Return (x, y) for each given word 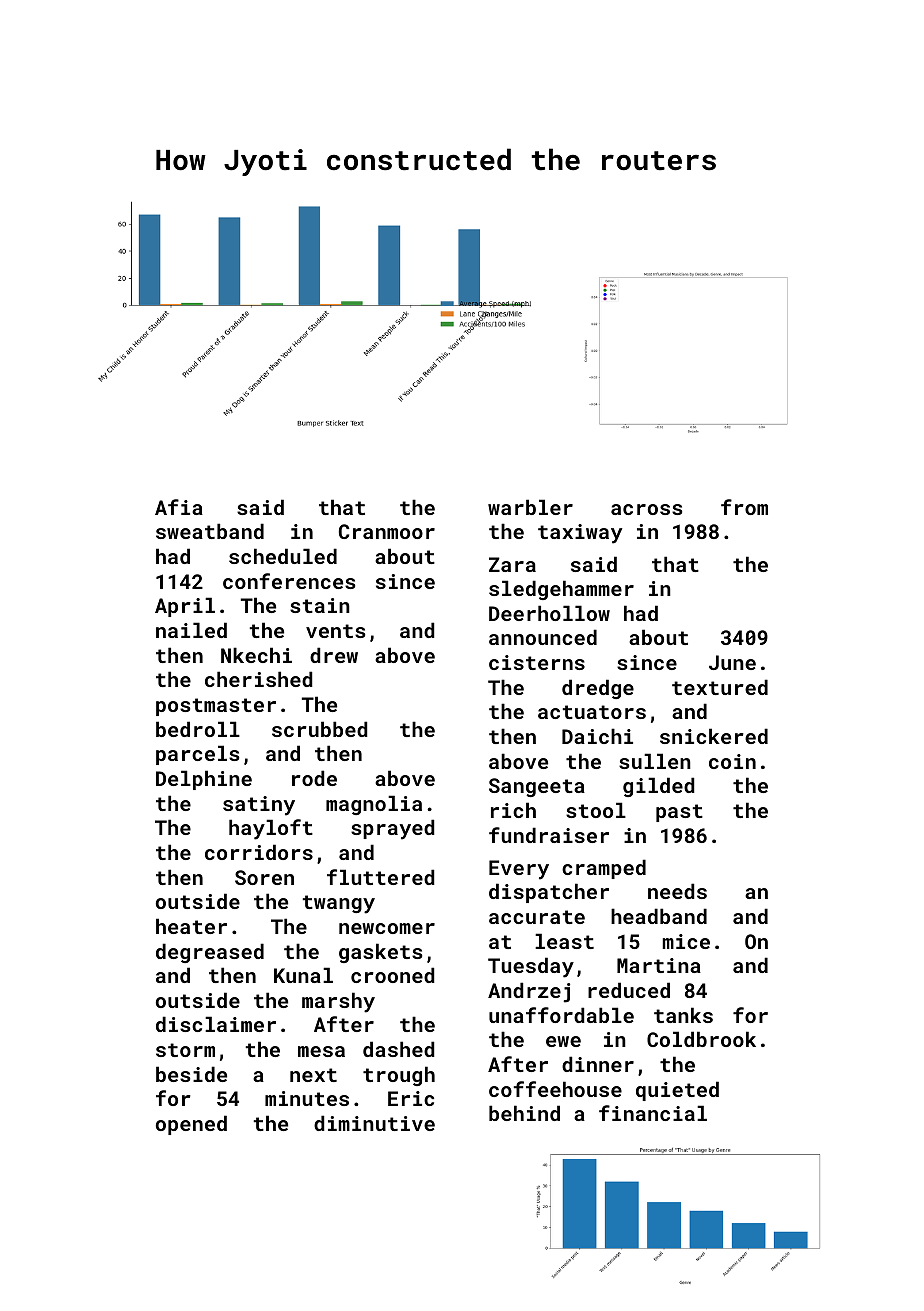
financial (653, 1113)
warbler (530, 507)
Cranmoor (387, 531)
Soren (264, 877)
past (679, 813)
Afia (179, 507)
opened (191, 1125)
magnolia (374, 805)
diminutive (374, 1123)
